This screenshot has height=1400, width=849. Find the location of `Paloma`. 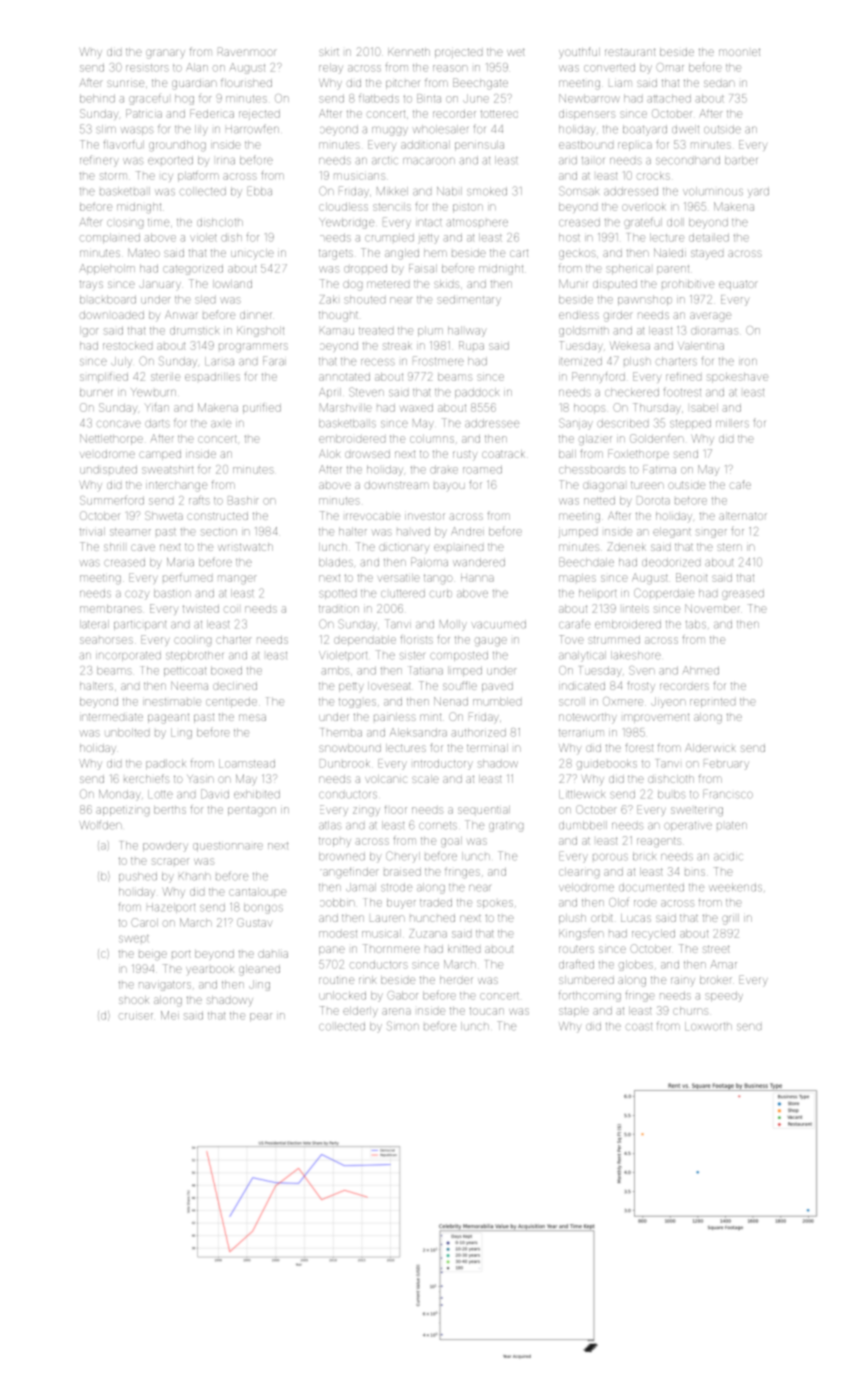

Paloma is located at coordinates (429, 562).
